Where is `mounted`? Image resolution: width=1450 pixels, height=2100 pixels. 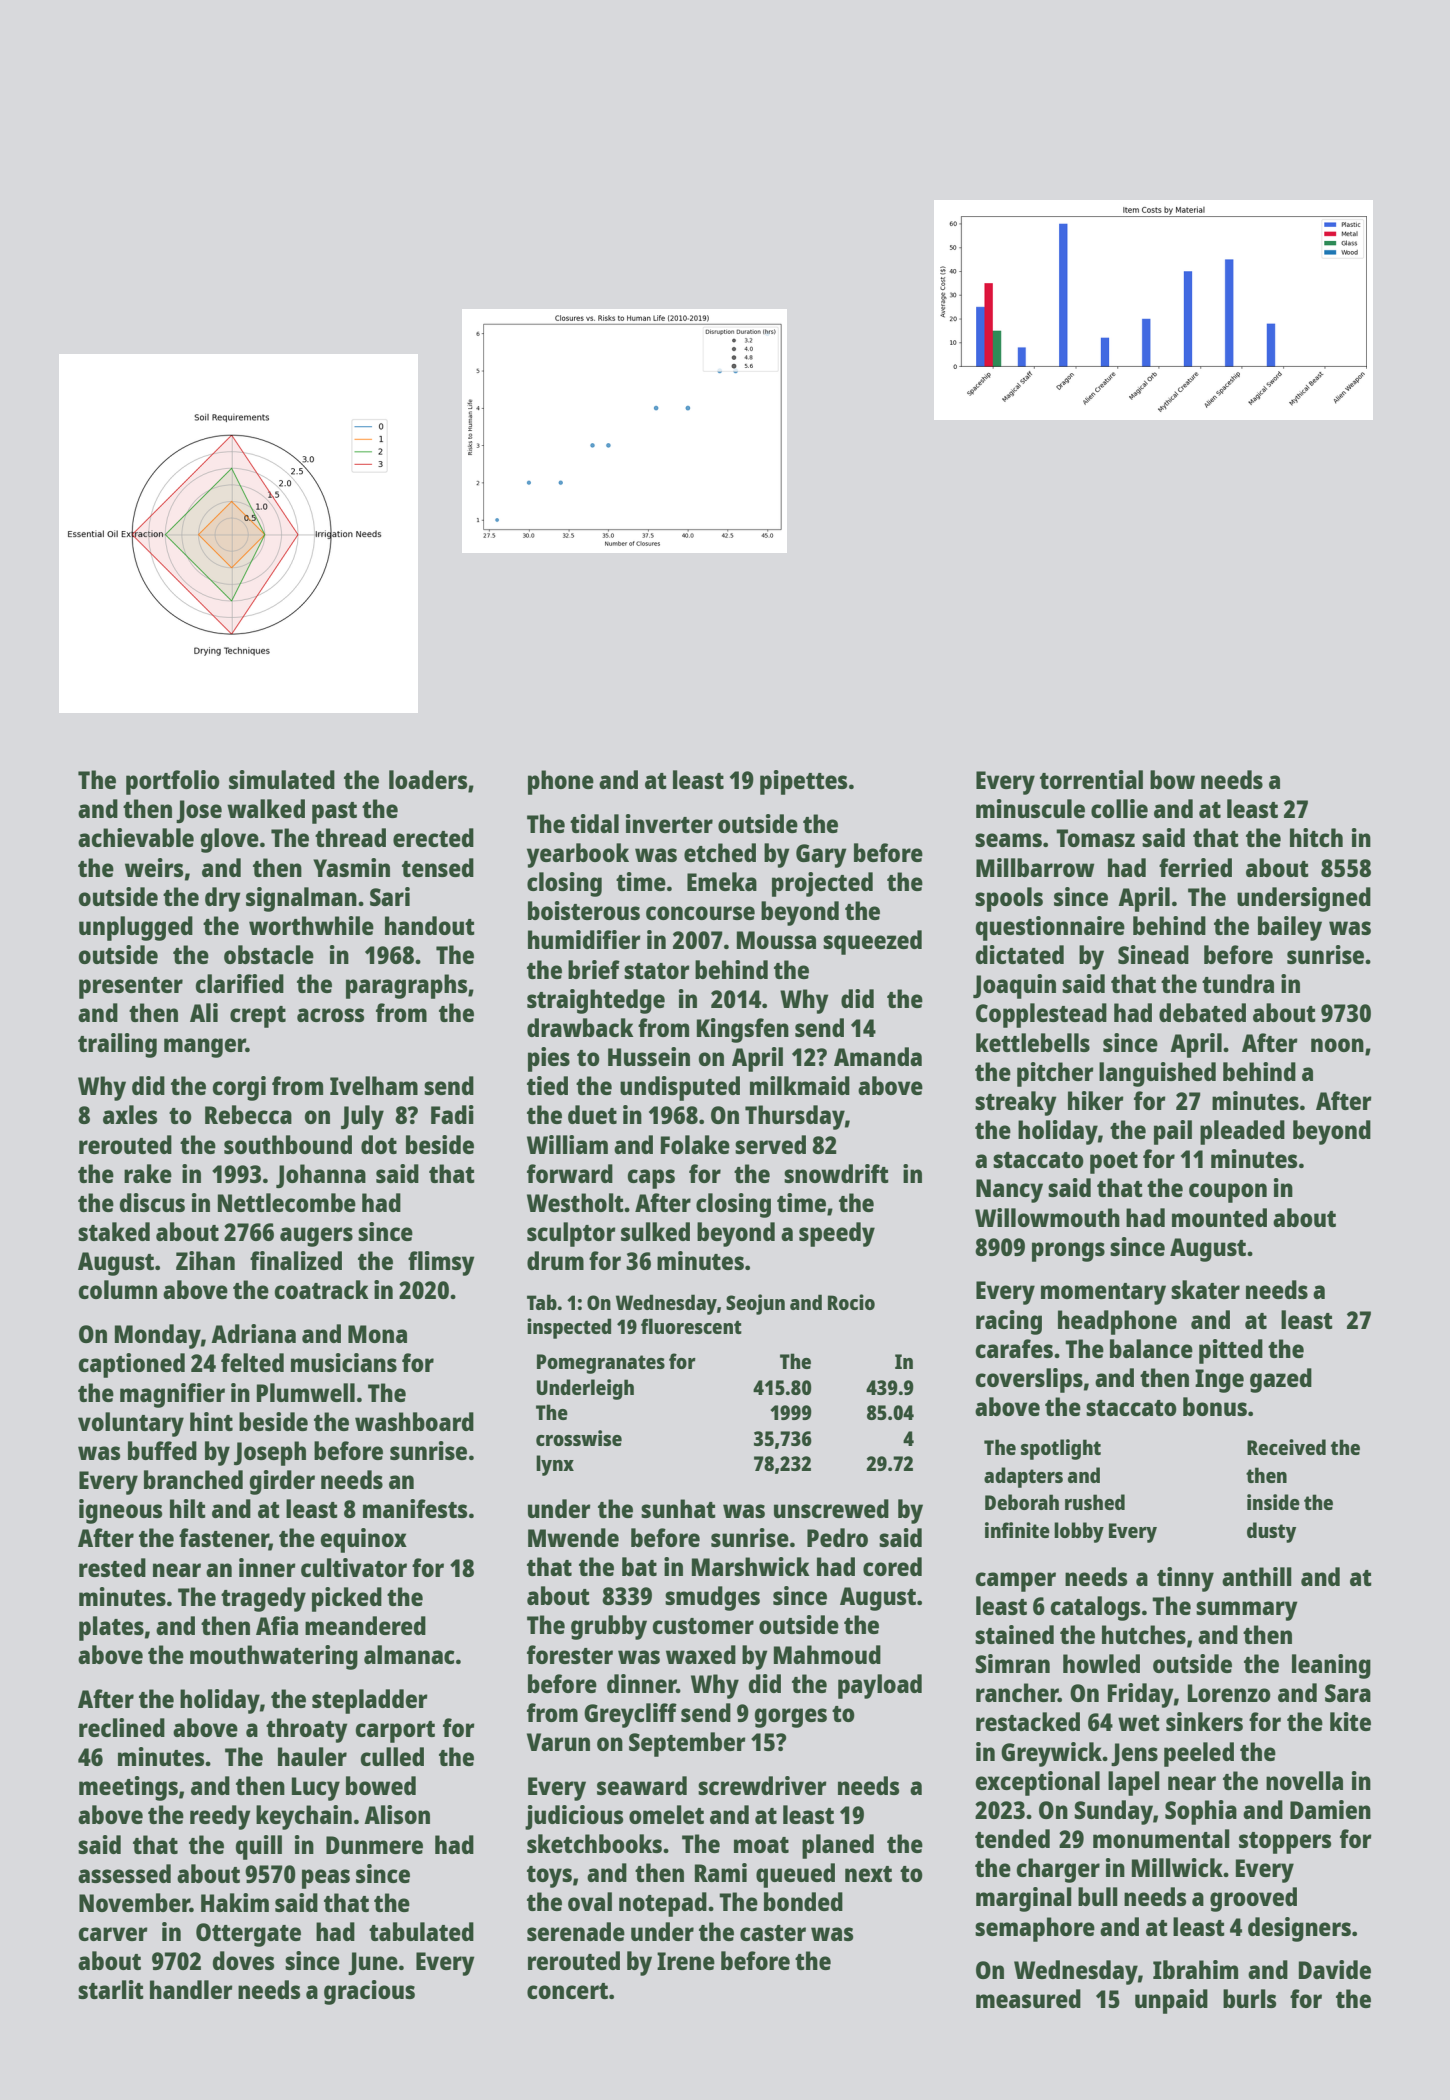 mounted is located at coordinates (1219, 1217).
